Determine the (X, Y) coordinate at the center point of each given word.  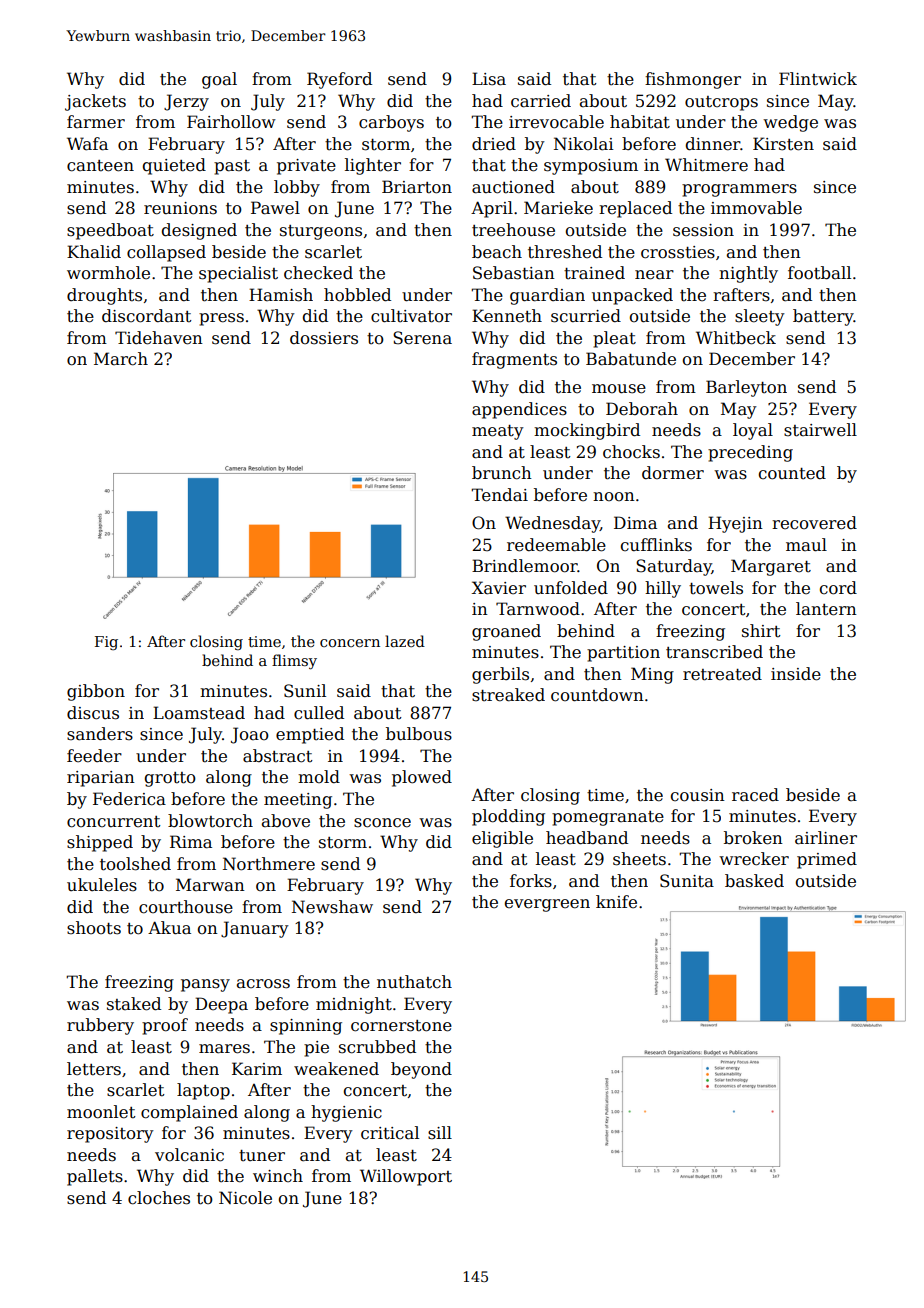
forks (531, 881)
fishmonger (693, 80)
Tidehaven (159, 338)
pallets (95, 1177)
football (819, 273)
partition (623, 654)
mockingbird (587, 431)
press (221, 319)
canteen (100, 166)
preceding (750, 453)
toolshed (135, 864)
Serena (422, 338)
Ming (652, 675)
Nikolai (584, 144)
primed (827, 860)
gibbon (96, 692)
